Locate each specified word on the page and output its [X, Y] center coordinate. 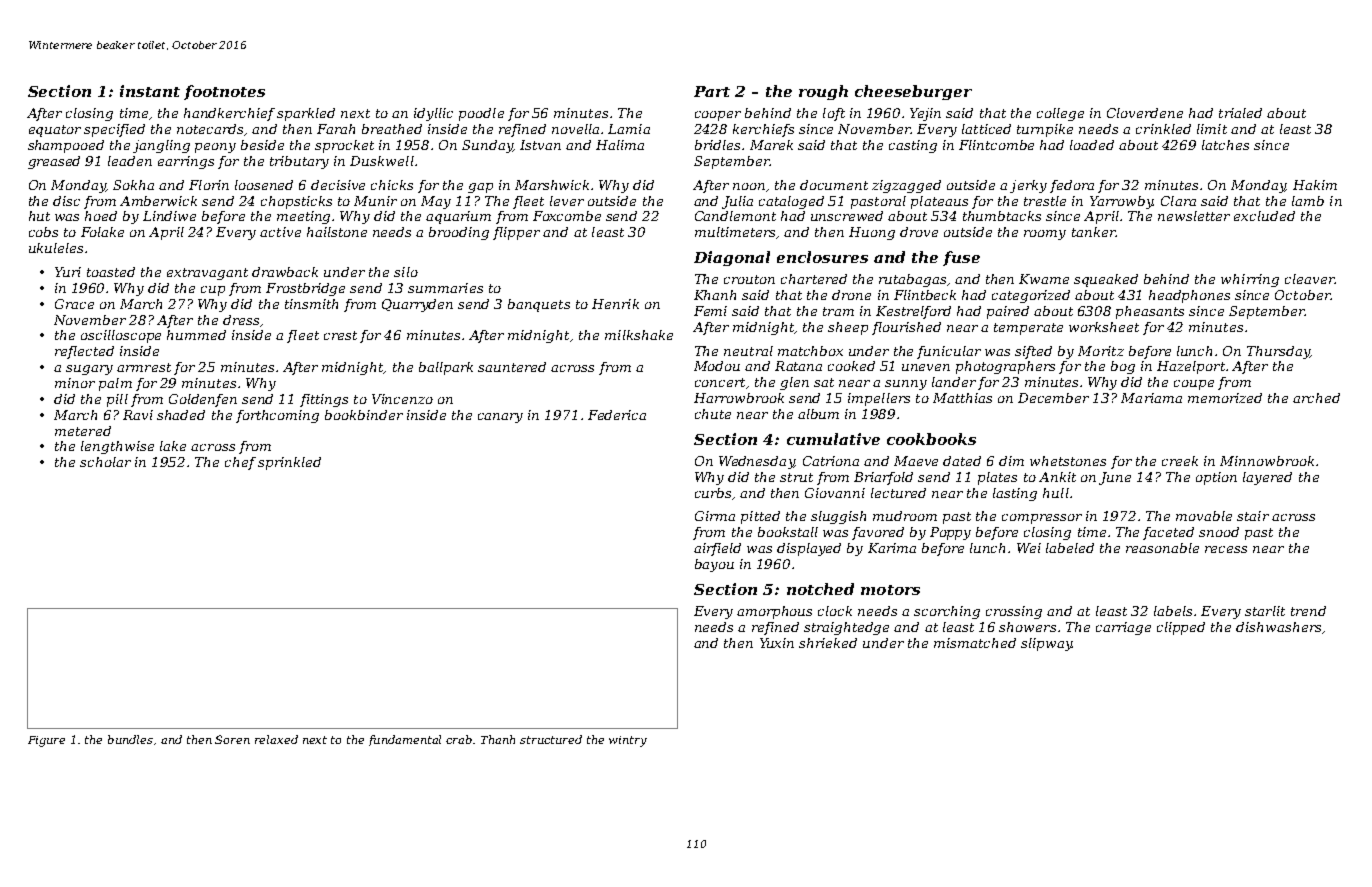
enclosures [822, 257]
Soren [232, 739]
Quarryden [417, 305]
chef [240, 463]
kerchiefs [763, 130]
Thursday [1278, 352]
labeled [1070, 548]
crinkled [1163, 129]
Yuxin [777, 643]
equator [55, 131]
